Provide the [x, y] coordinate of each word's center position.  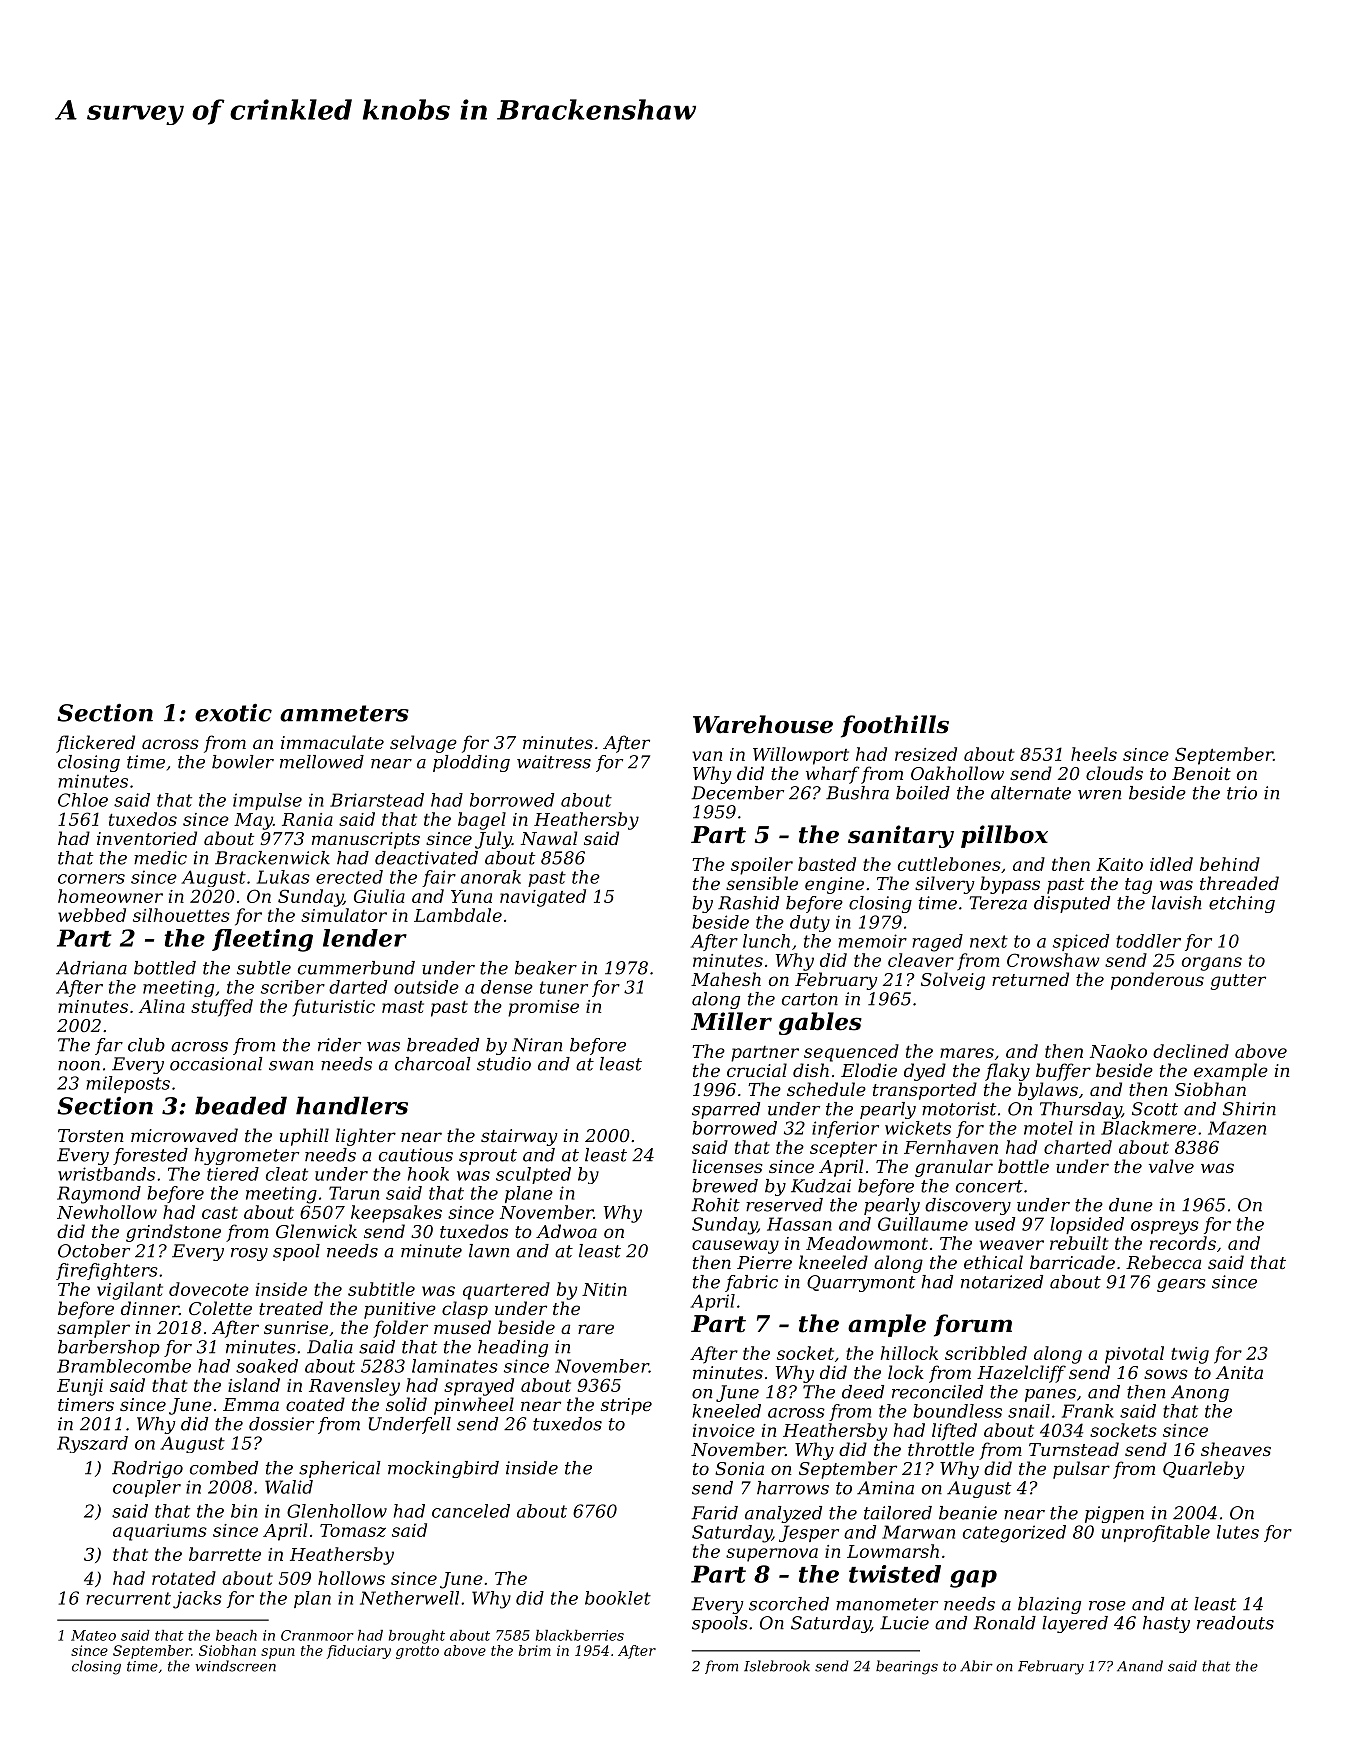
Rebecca [1163, 1262]
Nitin [604, 1289]
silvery [945, 885]
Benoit [1201, 773]
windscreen [235, 1666]
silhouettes [181, 915]
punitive [400, 1310]
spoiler [762, 866]
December [737, 793]
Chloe [83, 800]
